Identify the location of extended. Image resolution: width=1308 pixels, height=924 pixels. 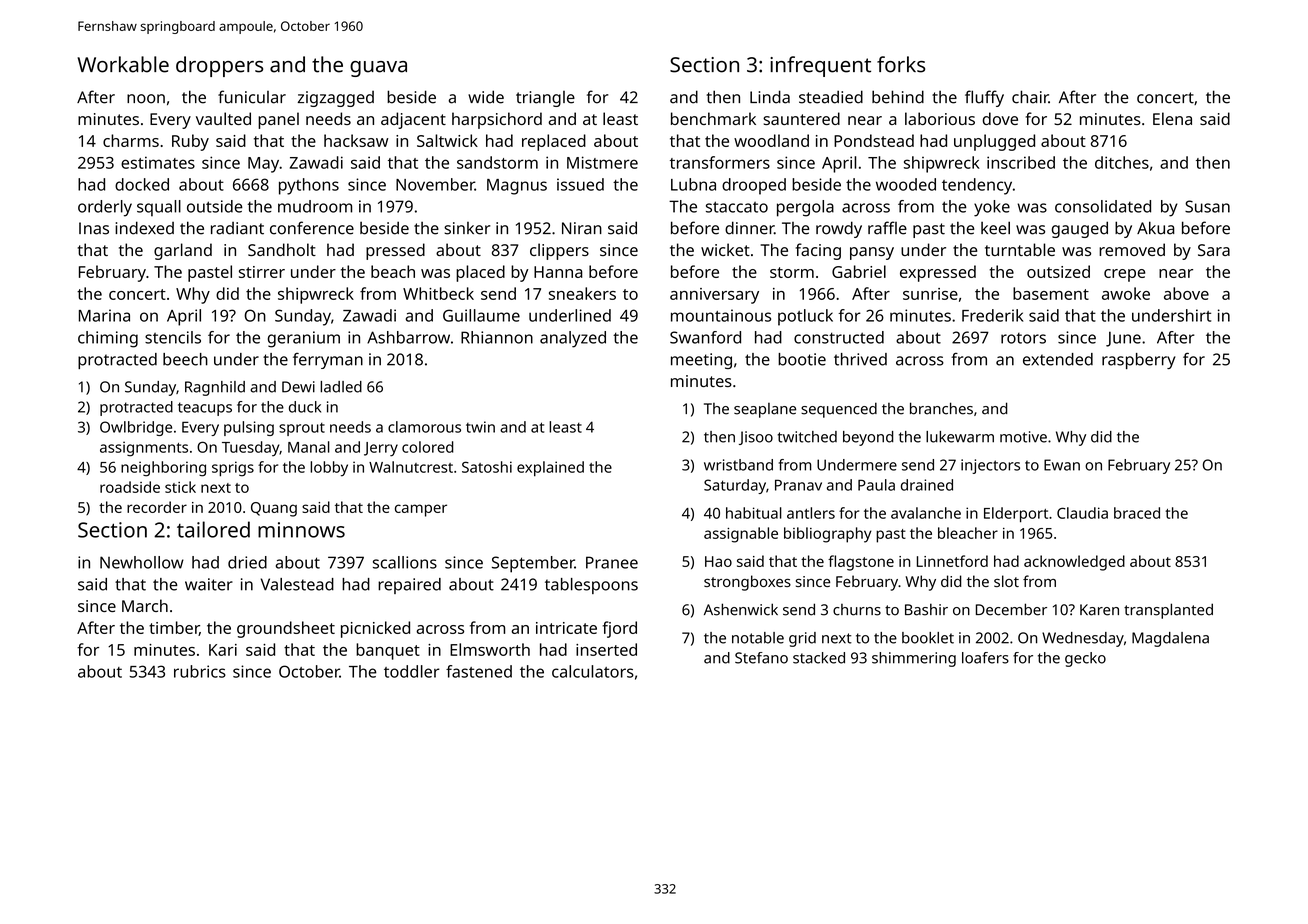
(1058, 359).
